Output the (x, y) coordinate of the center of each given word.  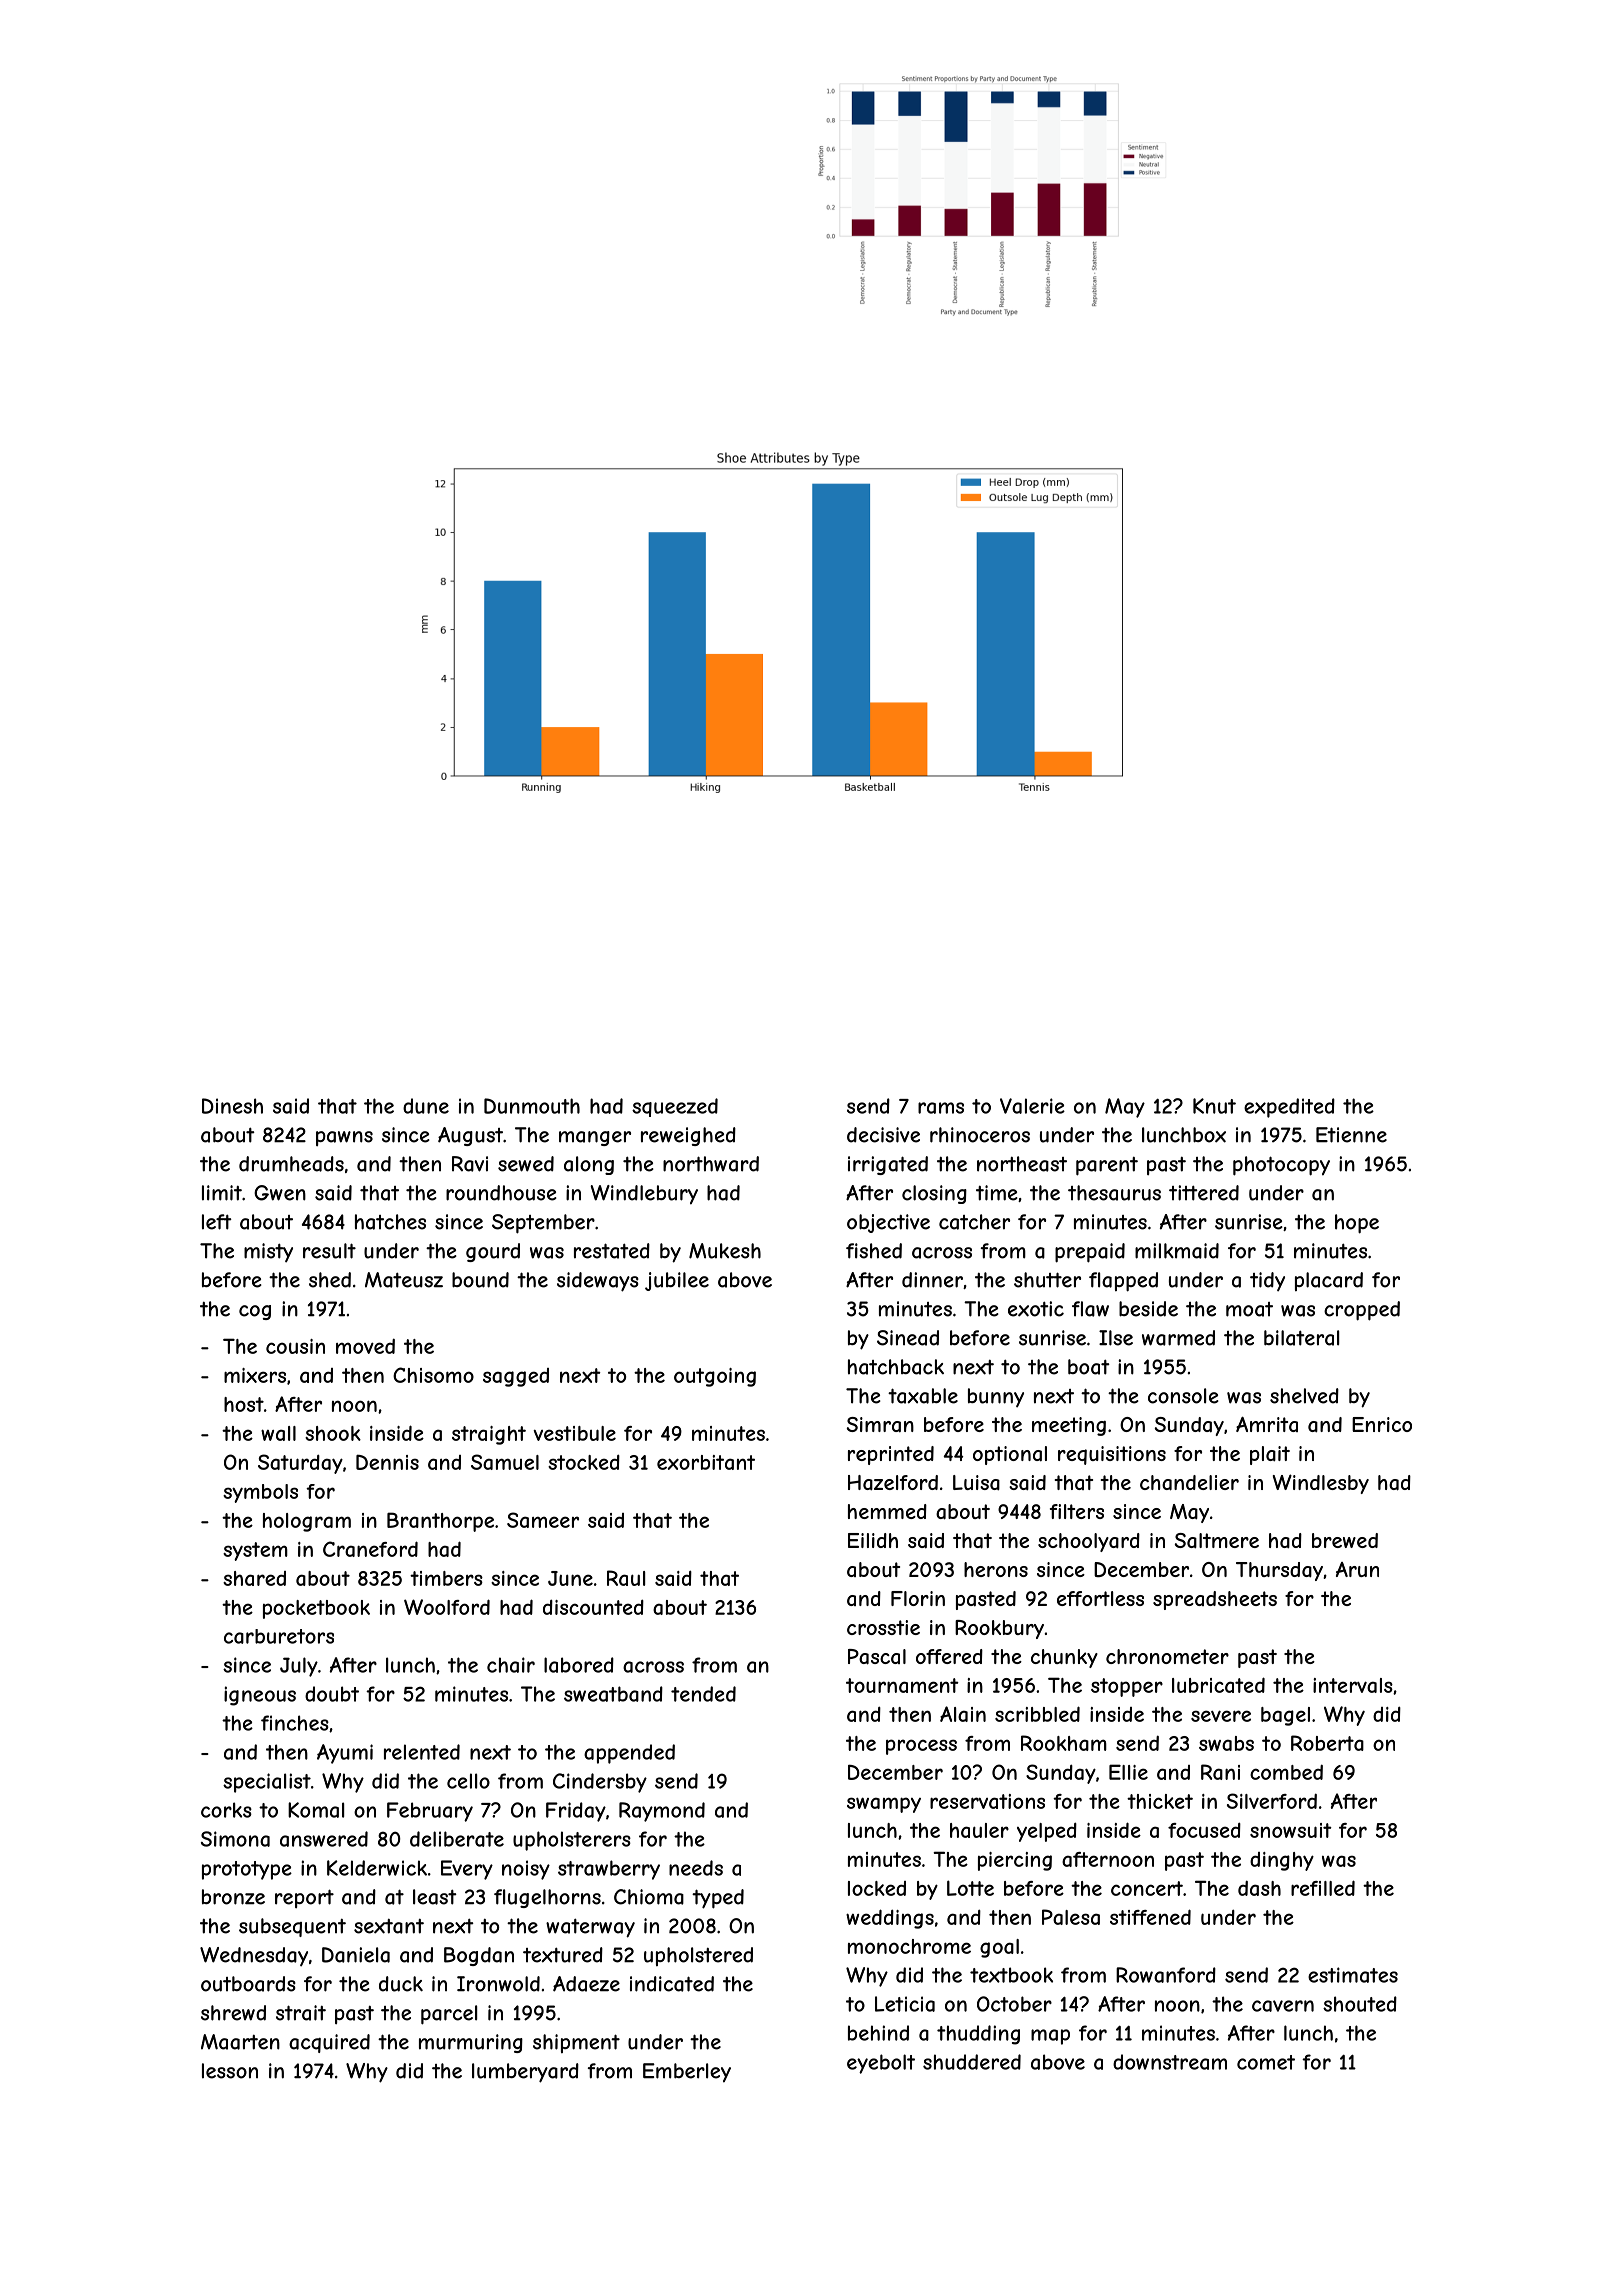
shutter (1047, 1280)
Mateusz (404, 1280)
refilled (1323, 1888)
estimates (1353, 1975)
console (1183, 1396)
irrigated (888, 1165)
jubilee (677, 1281)
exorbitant (706, 1462)
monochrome (909, 1946)
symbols (260, 1493)
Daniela (356, 1955)
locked (877, 1888)
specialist (267, 1783)
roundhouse (501, 1193)
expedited (1289, 1108)
